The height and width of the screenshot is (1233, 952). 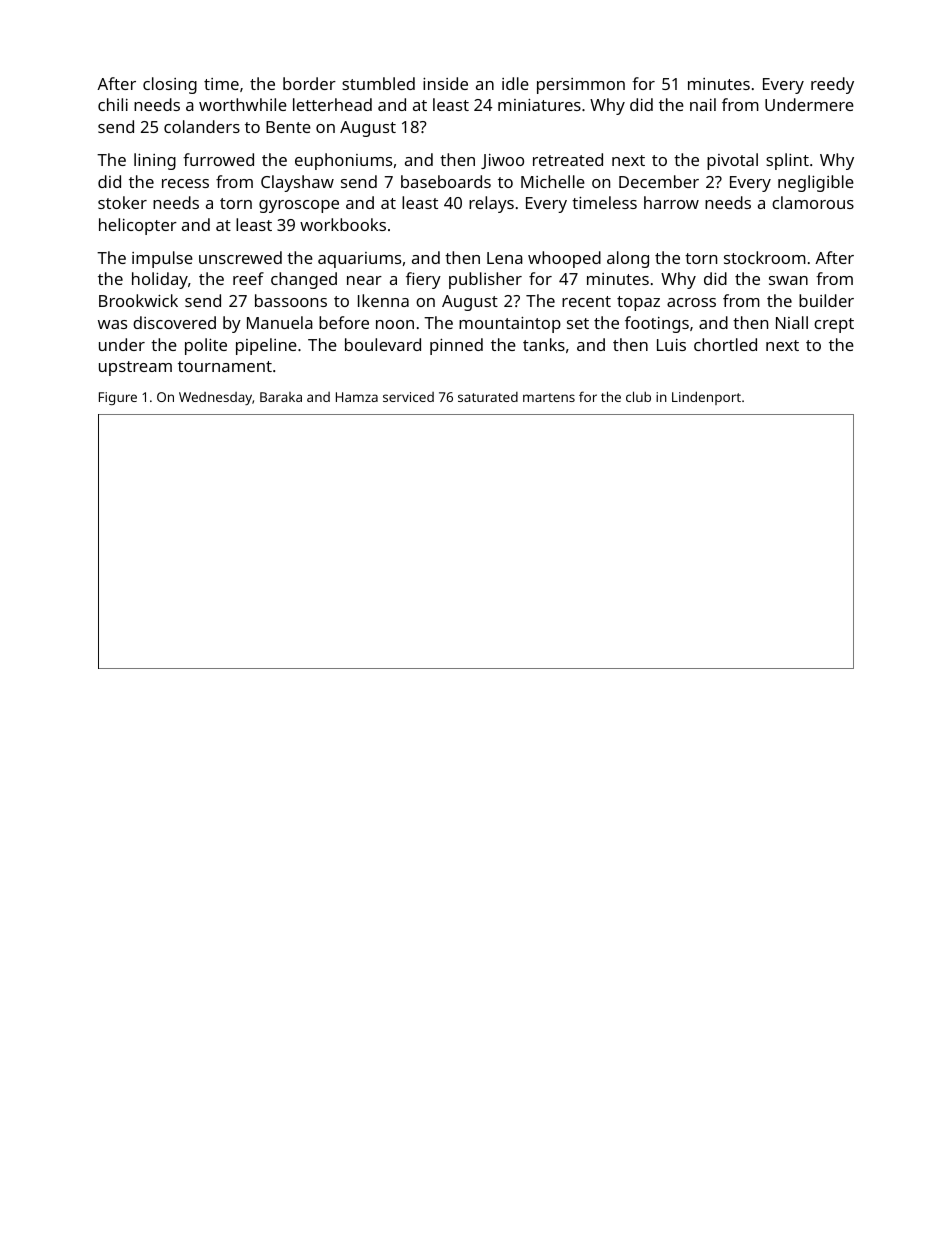 What do you see at coordinates (218, 159) in the screenshot?
I see `furrowed` at bounding box center [218, 159].
